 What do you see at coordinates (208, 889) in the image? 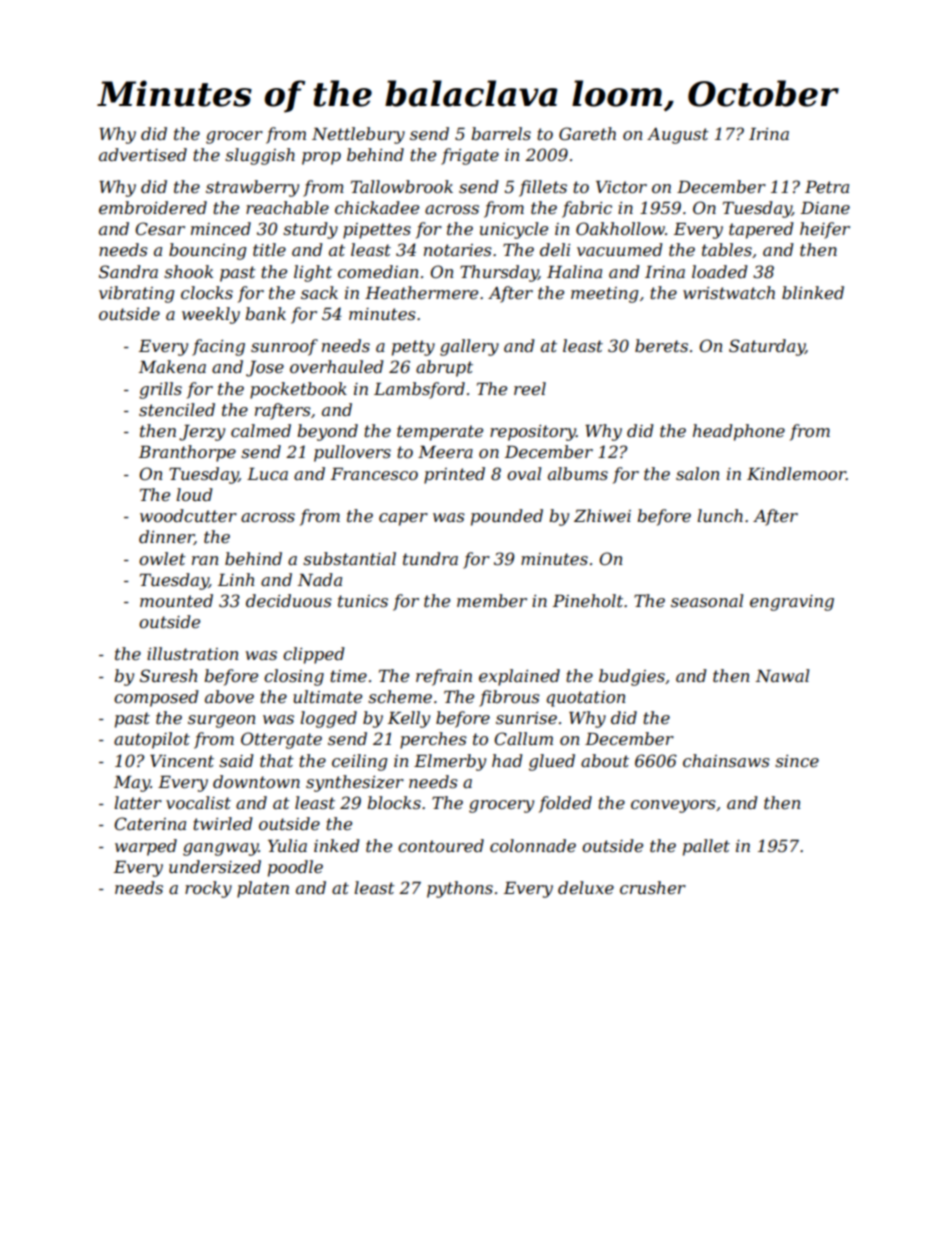
I see `rocky` at bounding box center [208, 889].
